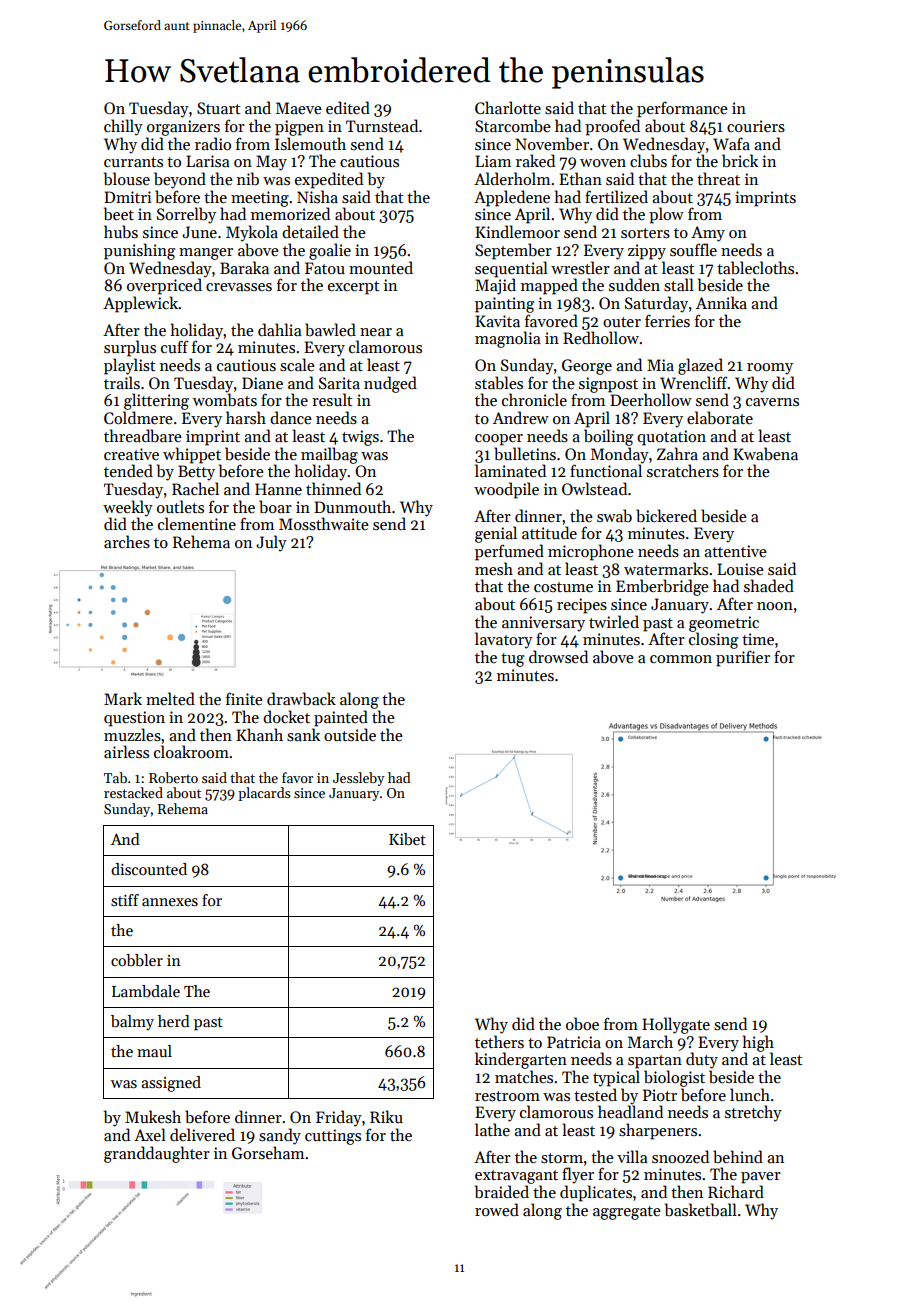 The image size is (908, 1316). I want to click on Hollygate, so click(676, 1025).
